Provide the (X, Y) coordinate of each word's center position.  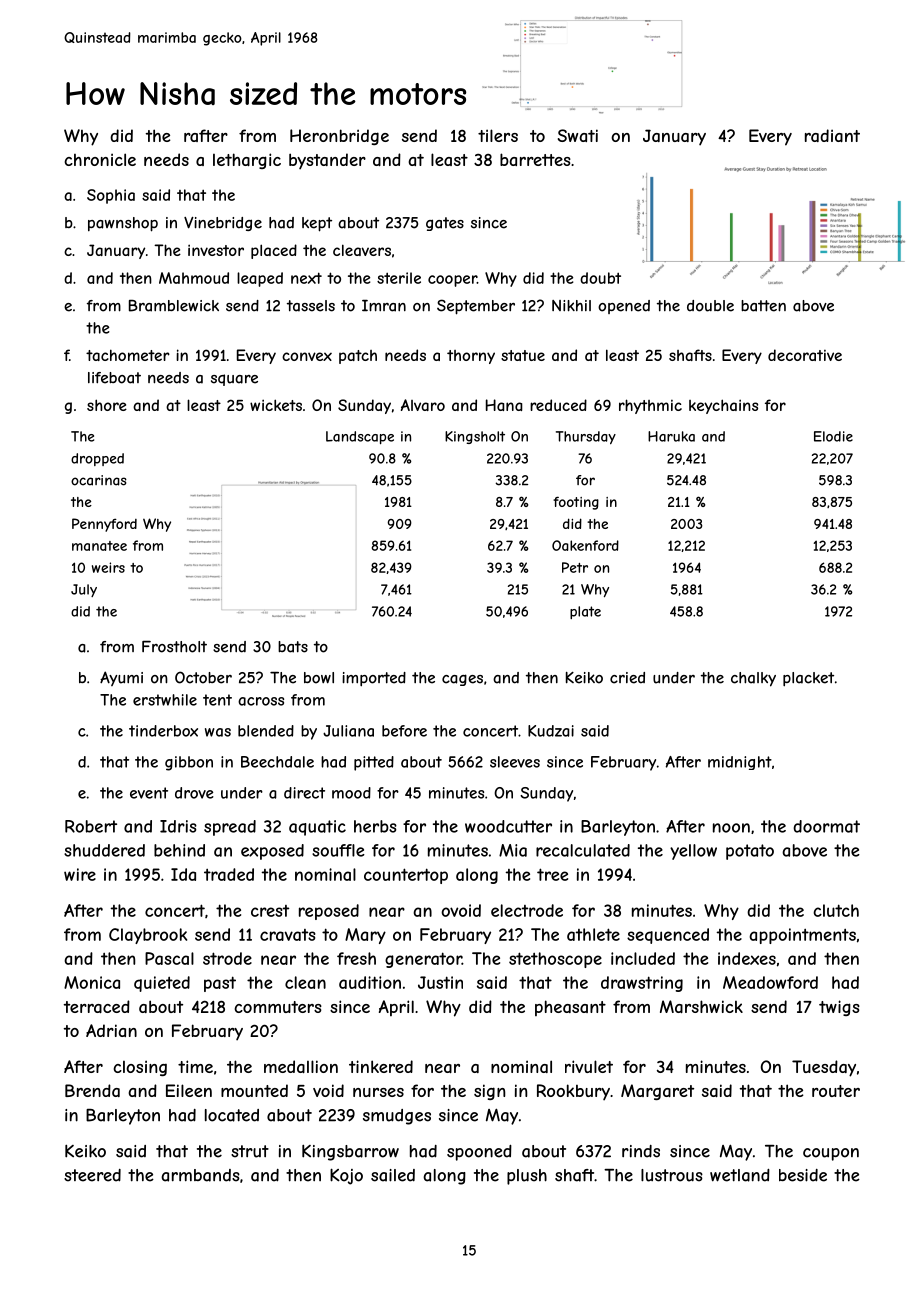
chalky (753, 679)
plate (585, 612)
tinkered (381, 1066)
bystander (327, 161)
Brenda (92, 1090)
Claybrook (148, 936)
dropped (97, 459)
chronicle (100, 159)
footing (576, 503)
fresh (356, 958)
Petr (575, 567)
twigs (839, 1008)
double (710, 306)
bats (293, 647)
